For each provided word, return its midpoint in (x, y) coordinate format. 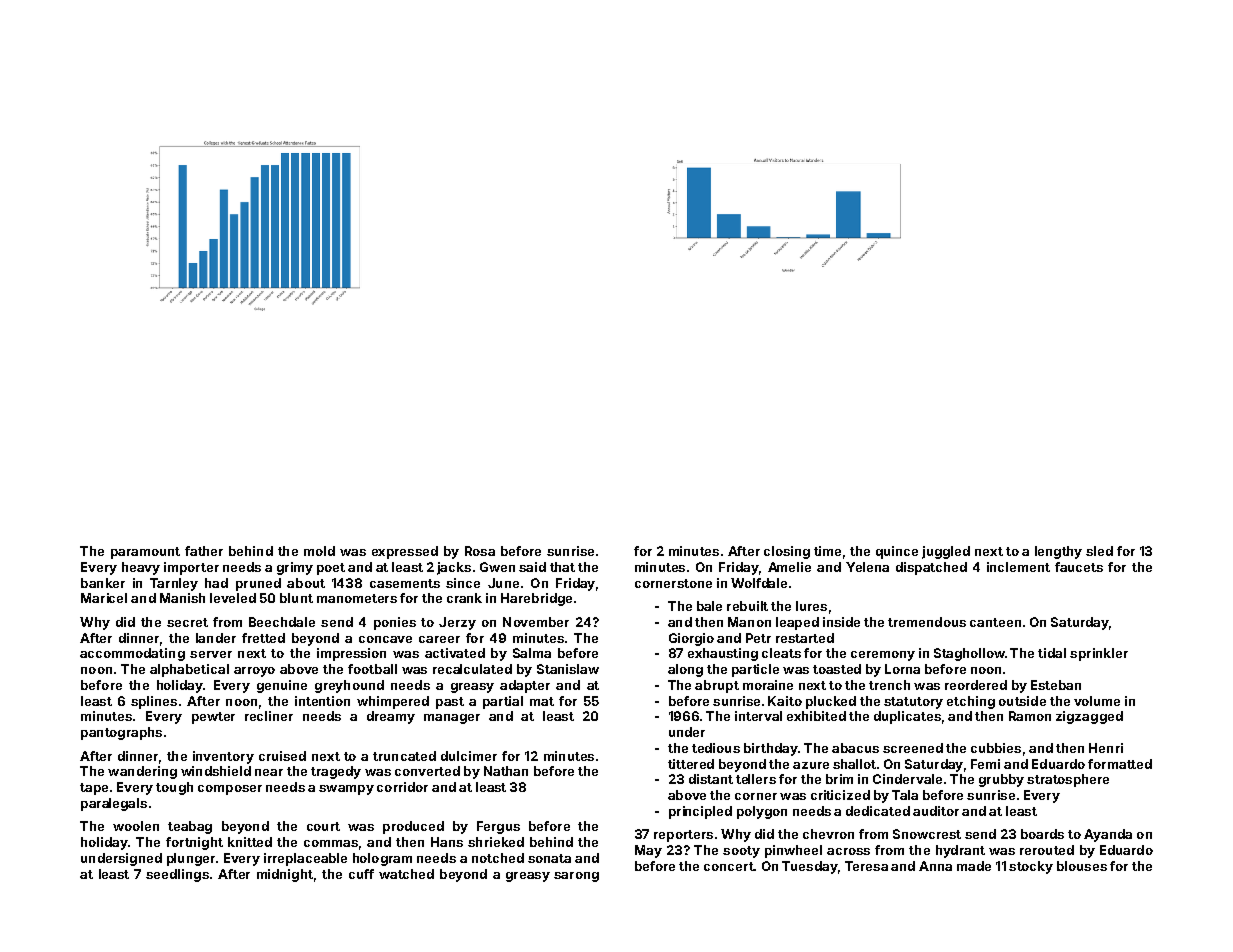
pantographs (121, 733)
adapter (525, 686)
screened (913, 748)
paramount (145, 553)
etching (971, 702)
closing (787, 552)
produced (413, 827)
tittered (691, 764)
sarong (576, 877)
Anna (935, 866)
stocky (1031, 867)
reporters (683, 836)
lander (216, 638)
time (827, 551)
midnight (285, 875)
